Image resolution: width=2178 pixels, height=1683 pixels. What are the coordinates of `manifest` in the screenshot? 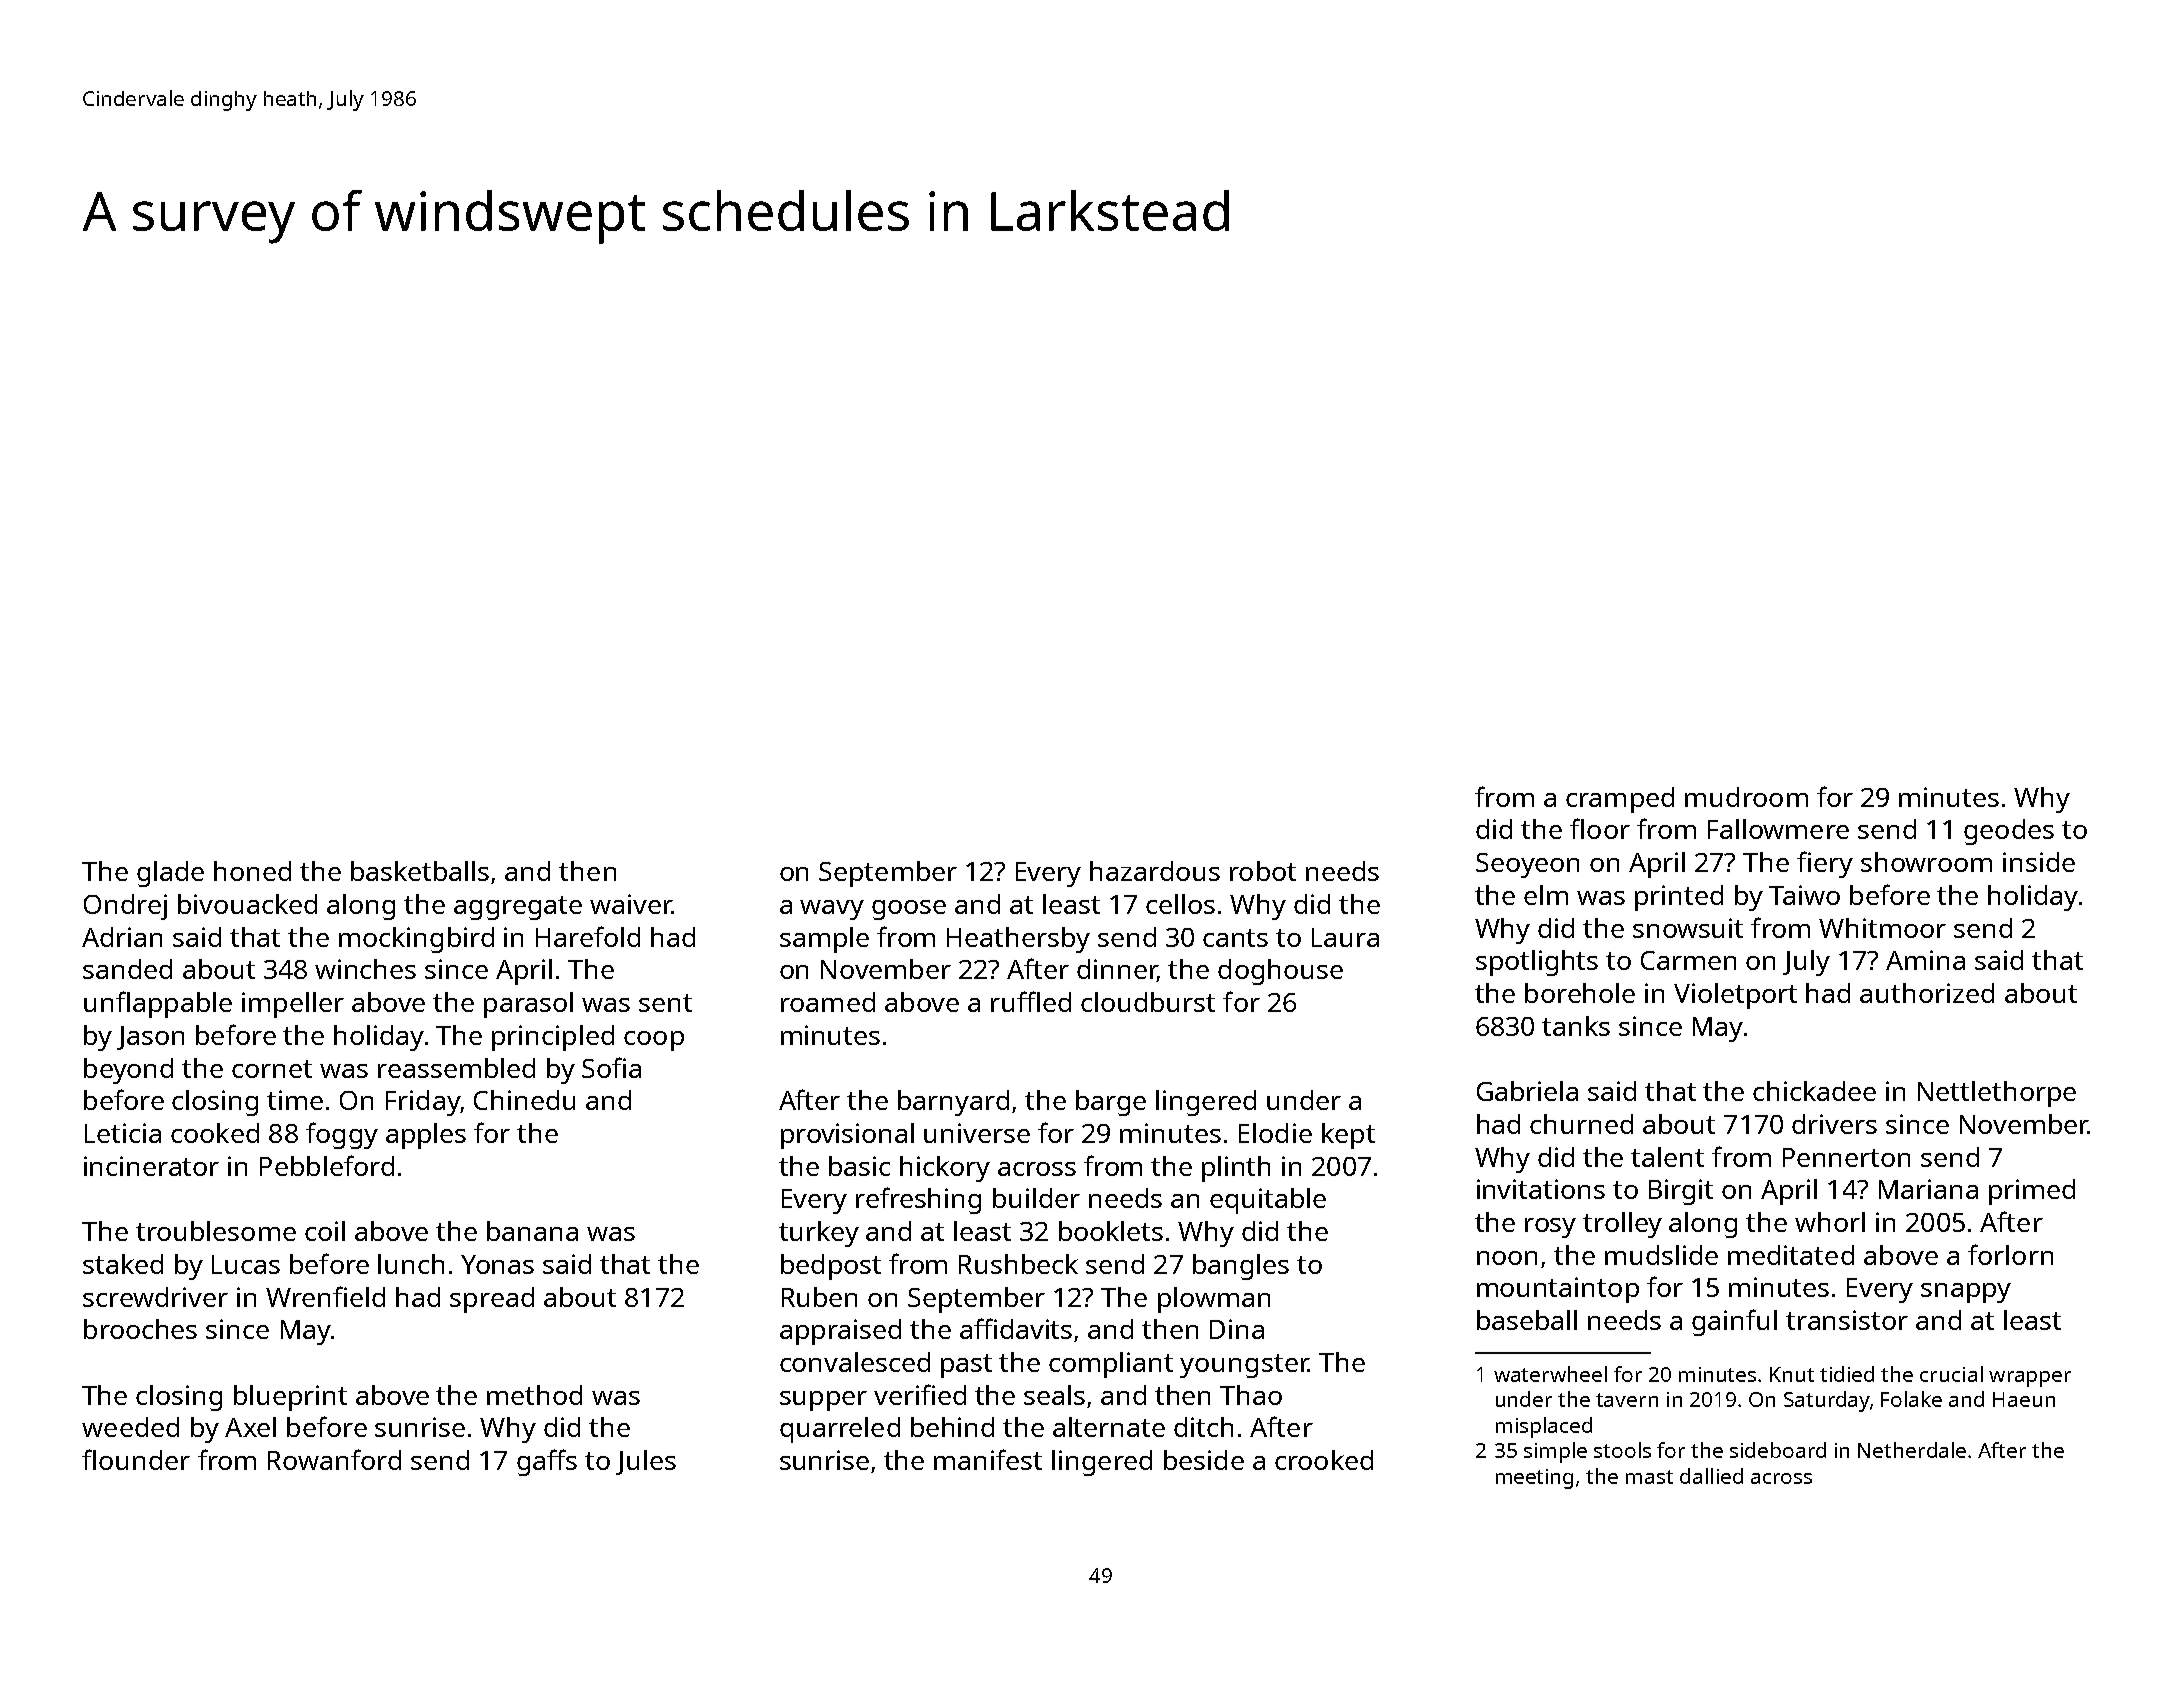 It's located at (988, 1459).
